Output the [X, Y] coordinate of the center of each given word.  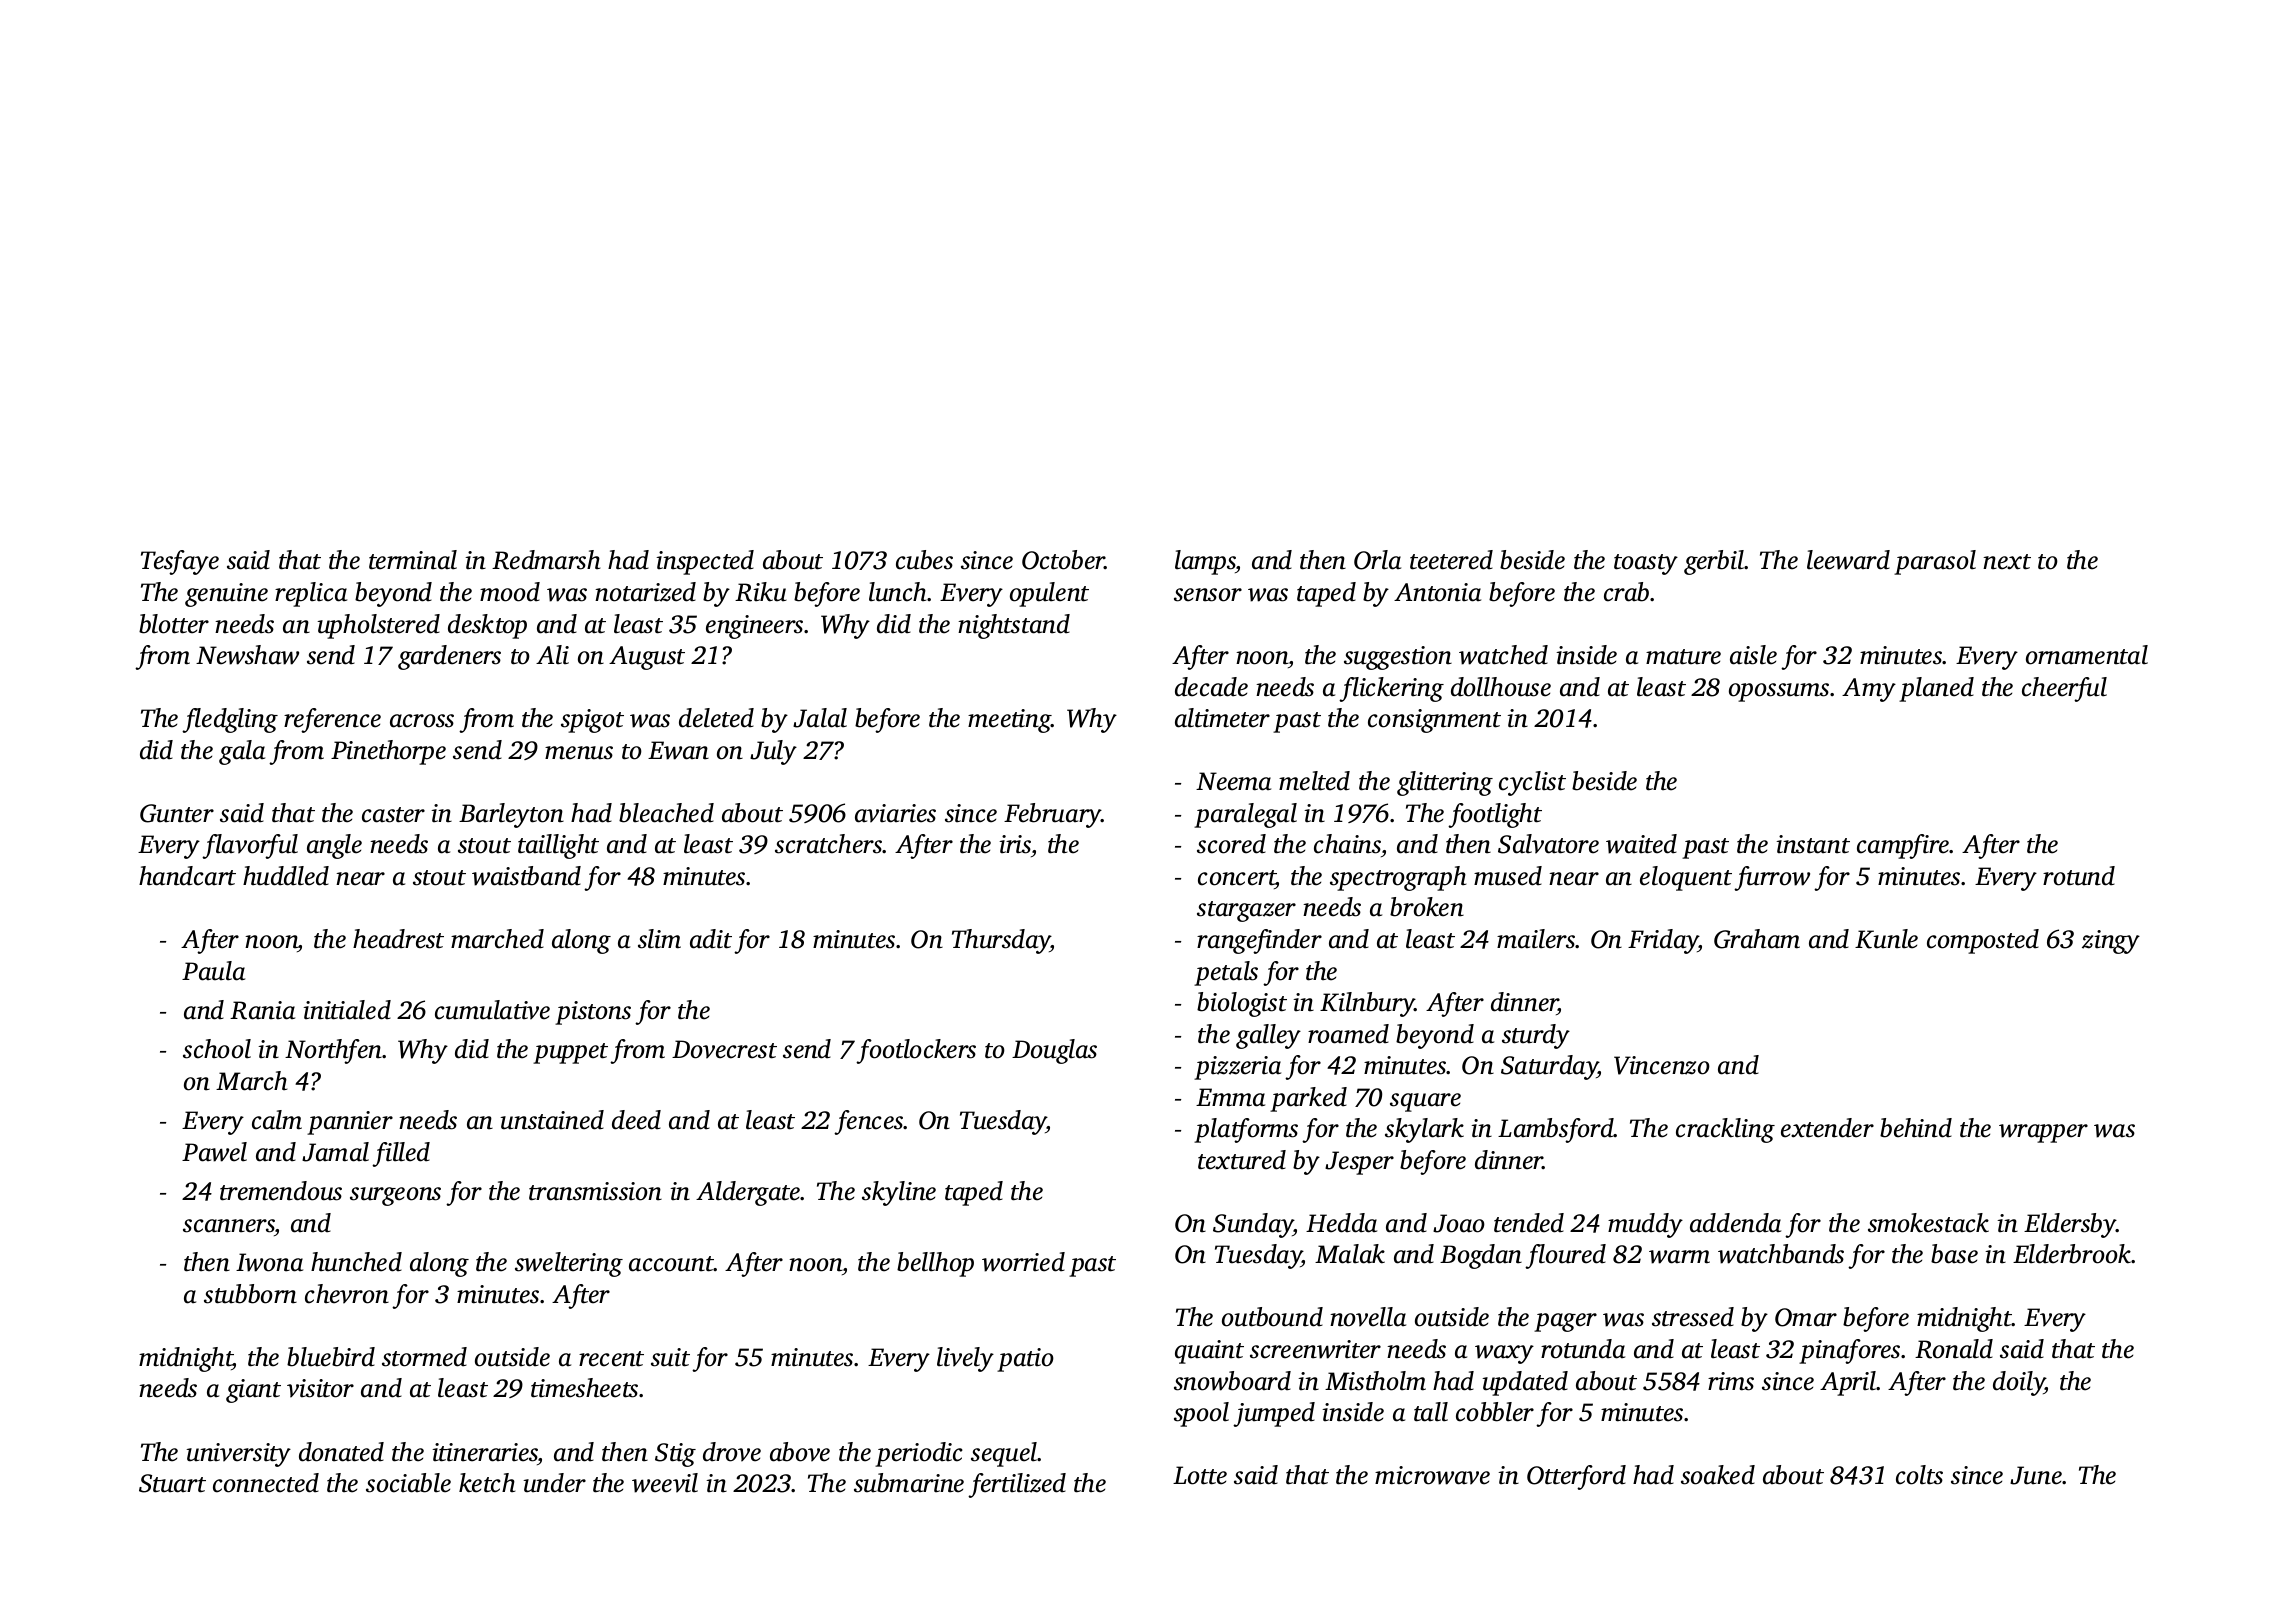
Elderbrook [2072, 1254]
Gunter [177, 813]
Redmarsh [546, 560]
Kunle [1886, 939]
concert [1237, 878]
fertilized [1017, 1485]
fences [869, 1122]
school [217, 1049]
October [1063, 560]
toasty [1646, 564]
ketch [487, 1483]
